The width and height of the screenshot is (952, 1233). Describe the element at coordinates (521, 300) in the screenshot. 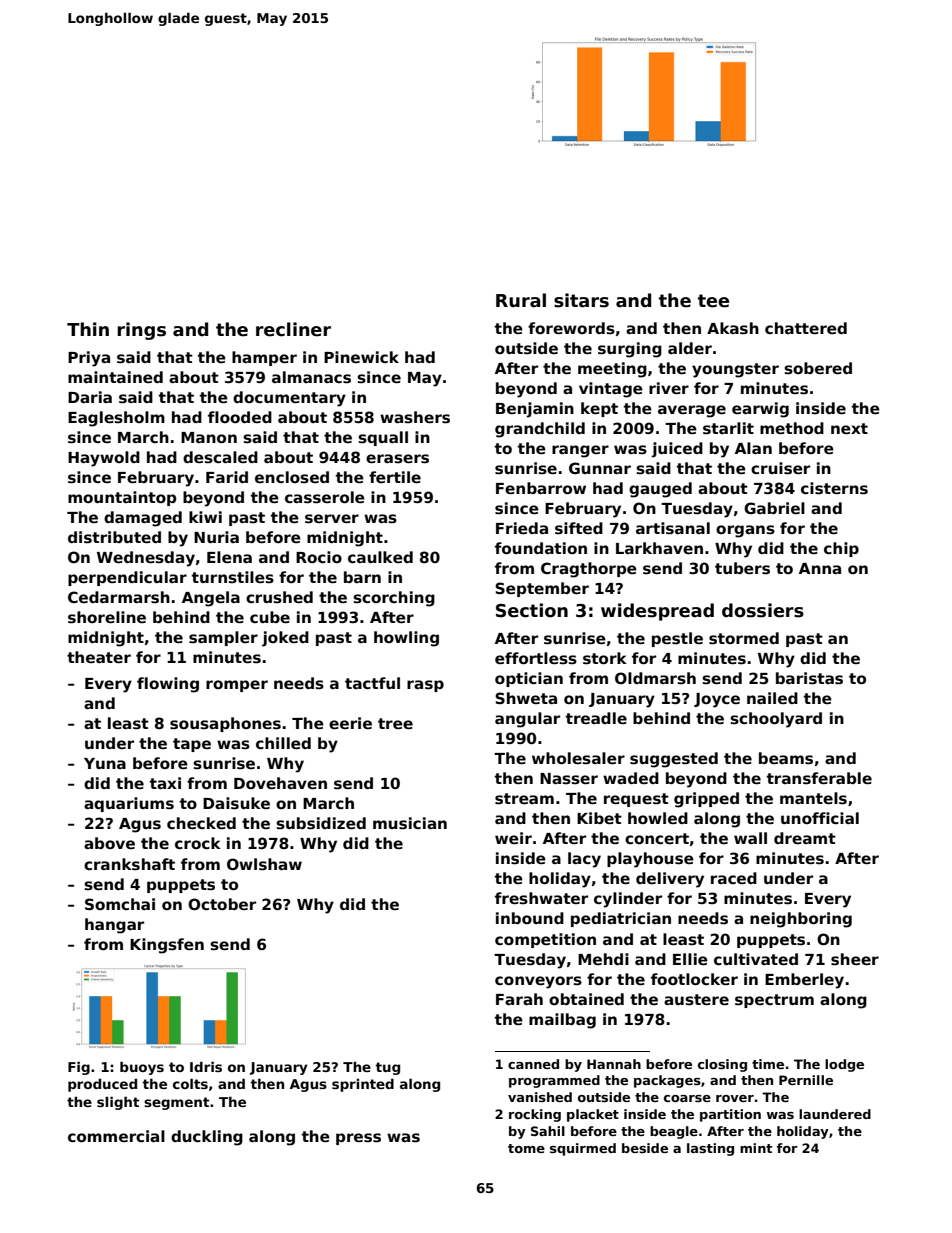

I see `Rural` at that location.
